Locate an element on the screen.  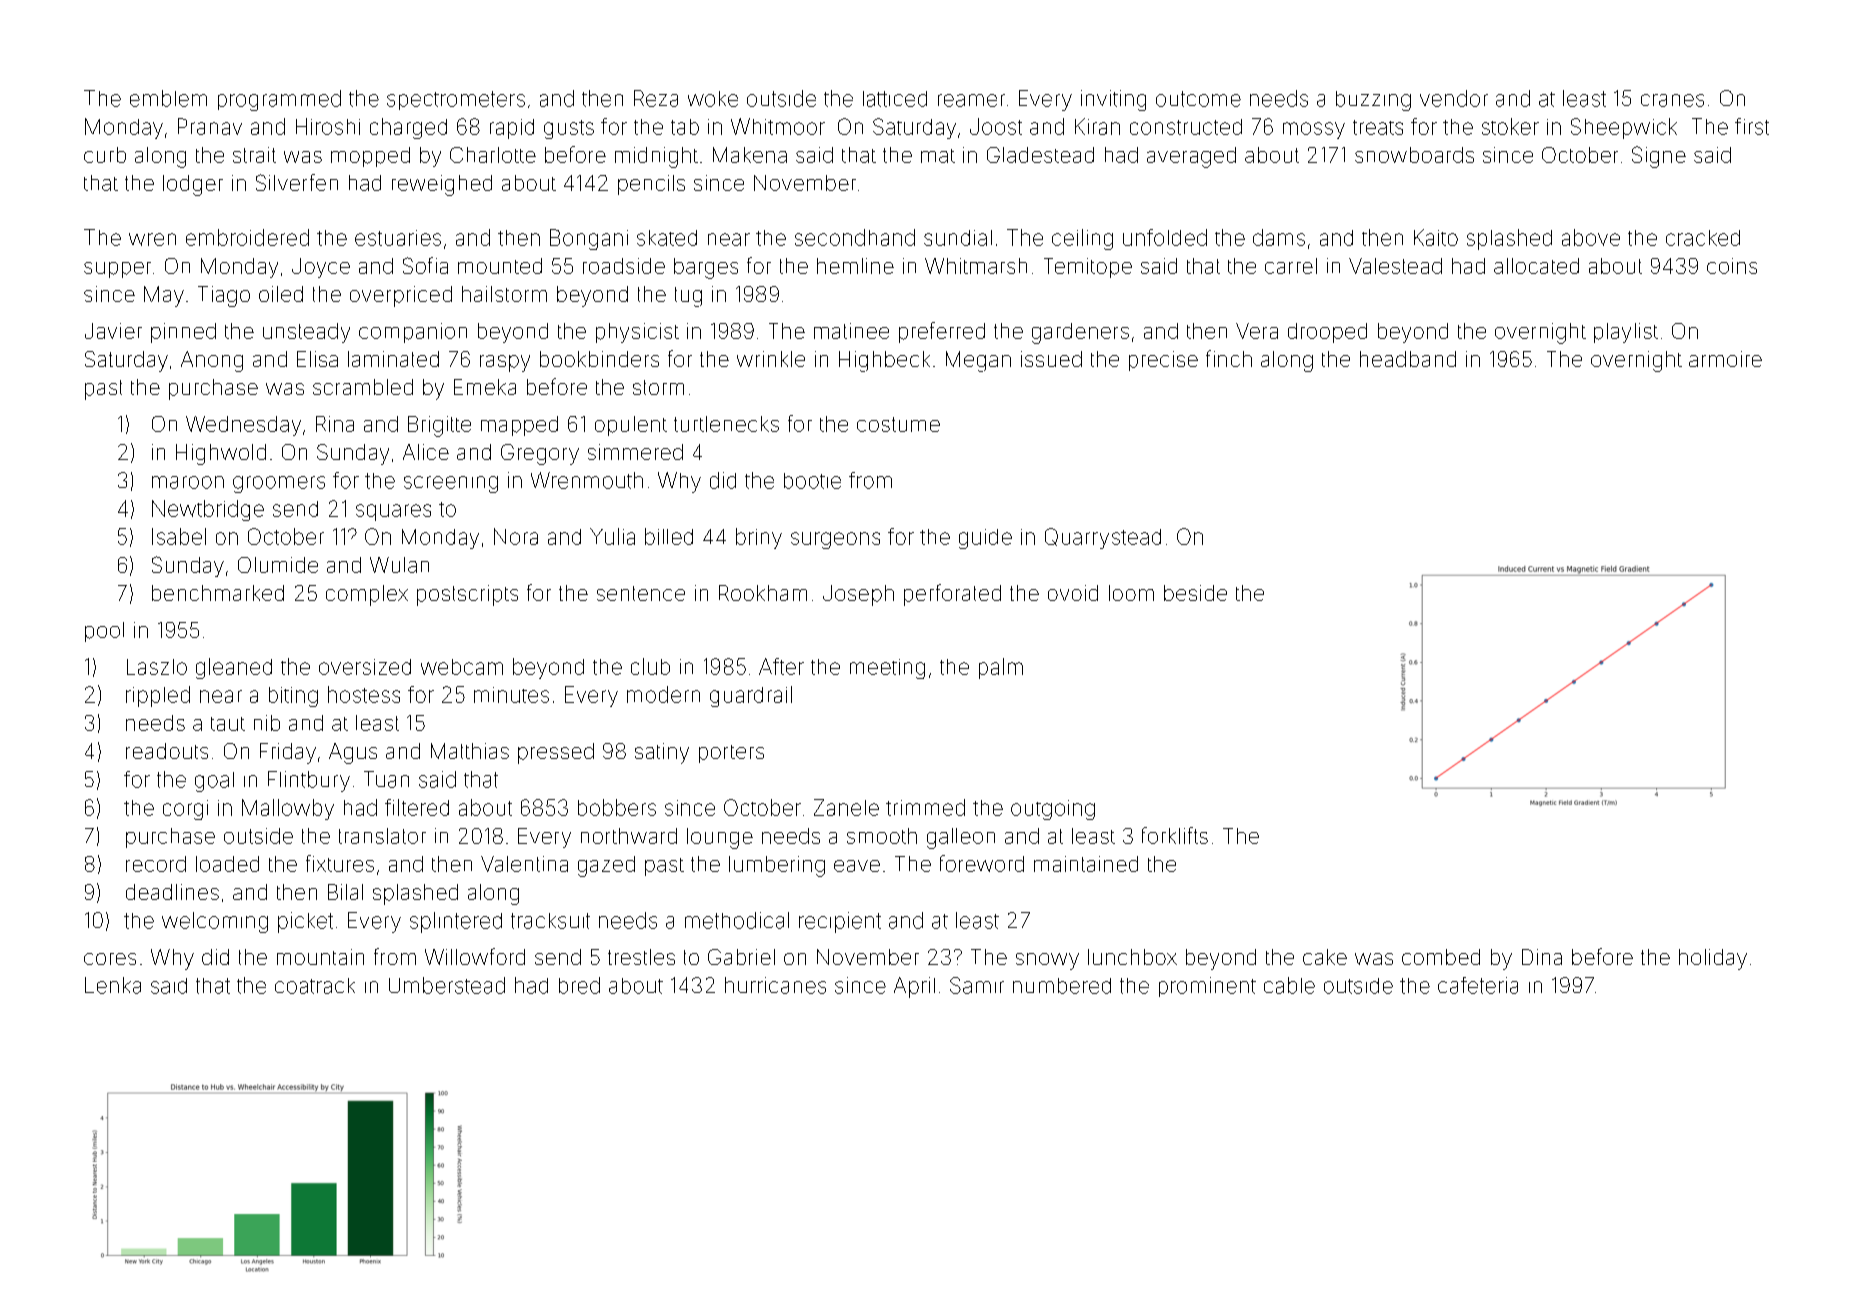
supper is located at coordinates (117, 270).
